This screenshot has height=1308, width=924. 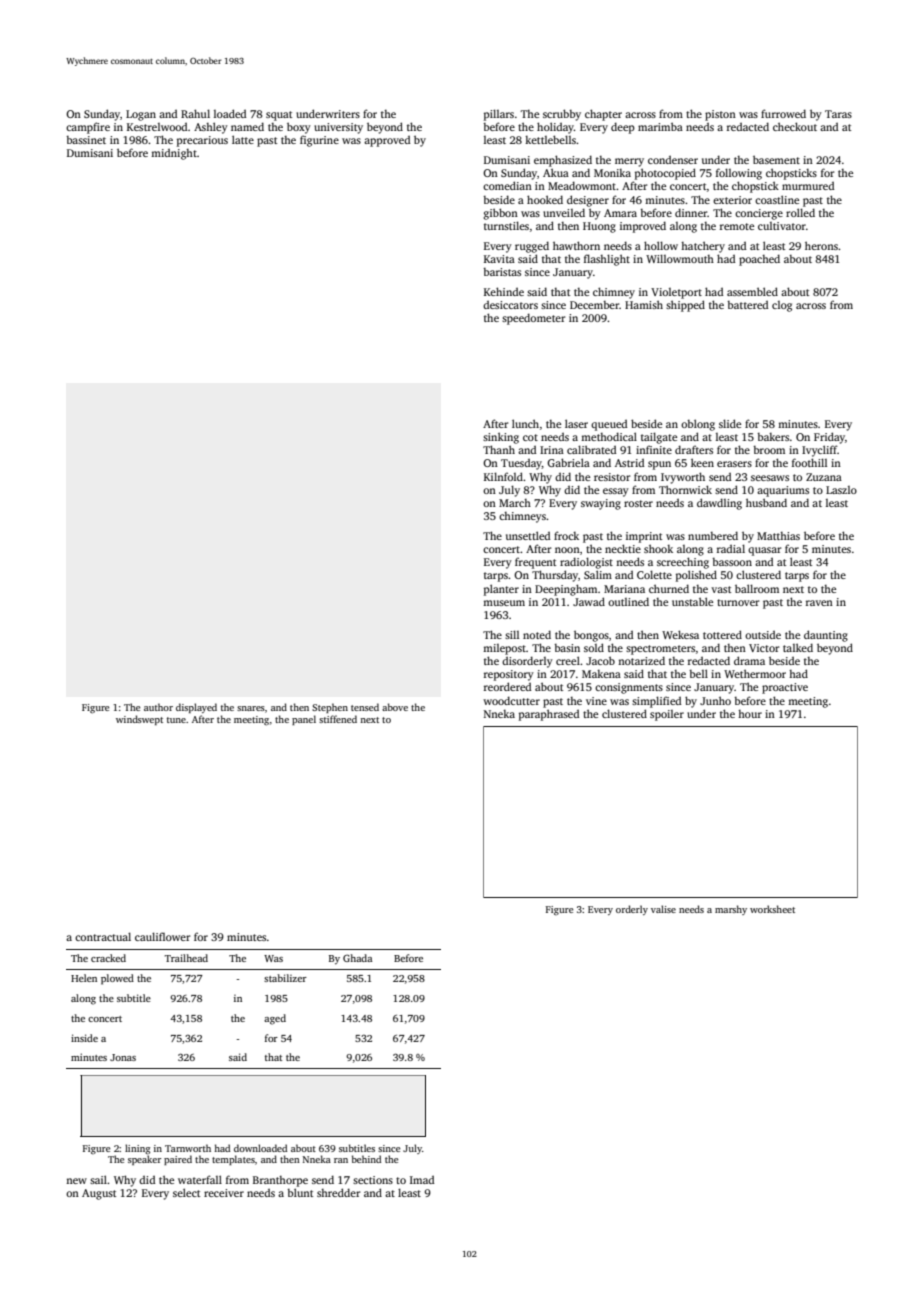 I want to click on displayed, so click(x=196, y=708).
